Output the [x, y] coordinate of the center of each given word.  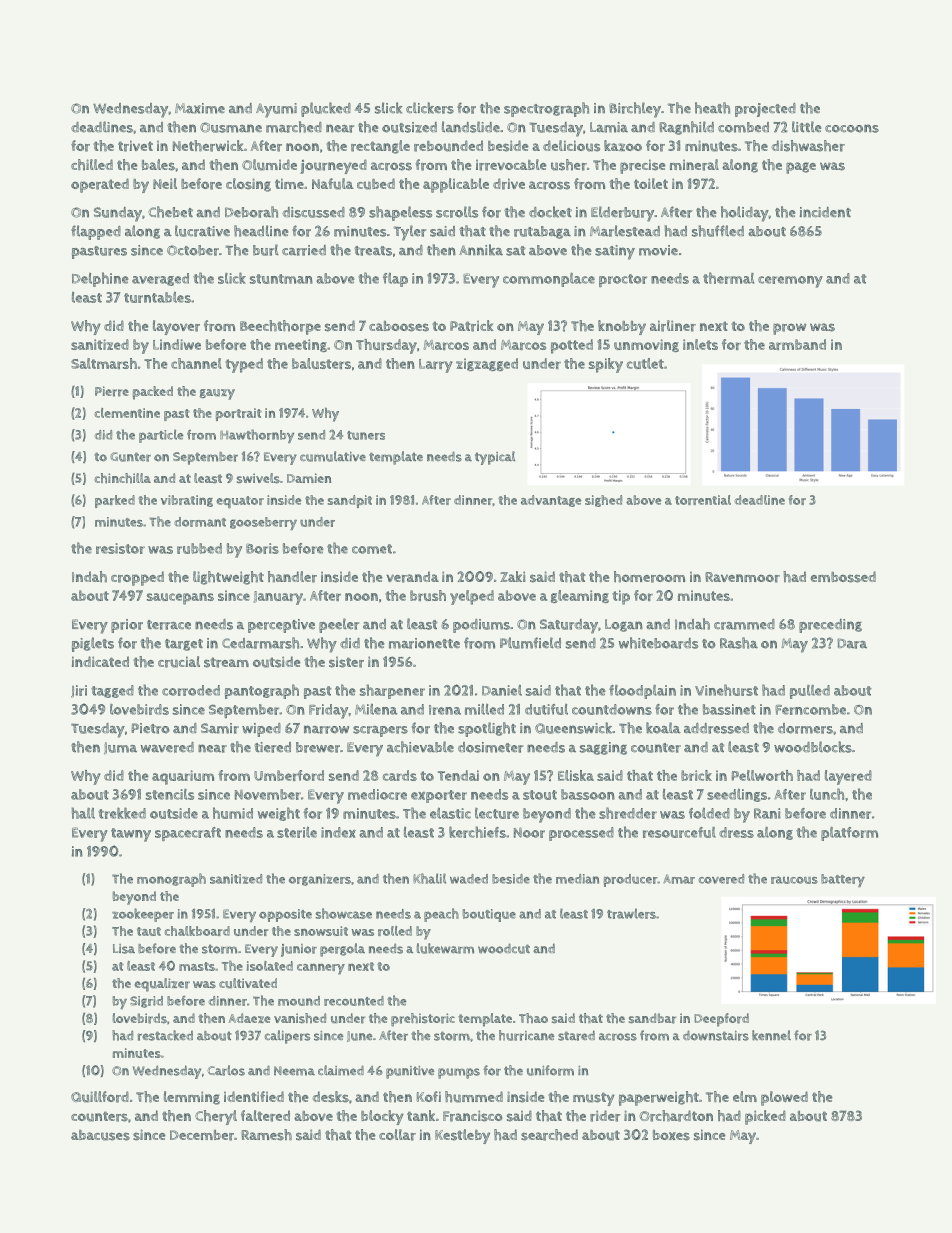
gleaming [580, 596]
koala [663, 728]
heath [712, 108]
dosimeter [490, 747]
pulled [810, 692]
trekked [122, 813]
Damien [309, 478]
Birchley [635, 110]
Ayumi [276, 110]
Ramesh [266, 1135]
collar [397, 1135]
